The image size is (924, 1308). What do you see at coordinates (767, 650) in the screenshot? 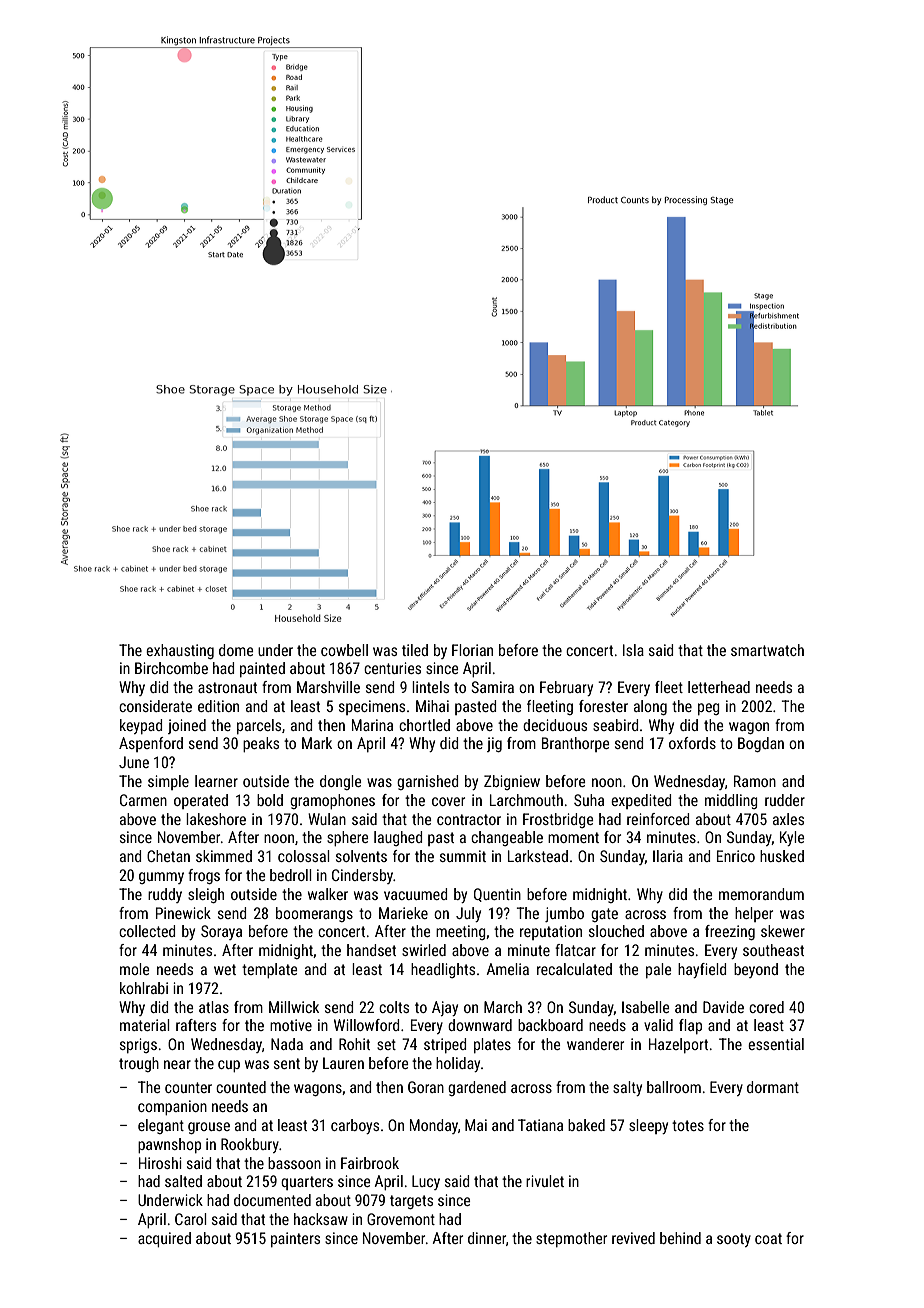
I see `smartwatch` at bounding box center [767, 650].
